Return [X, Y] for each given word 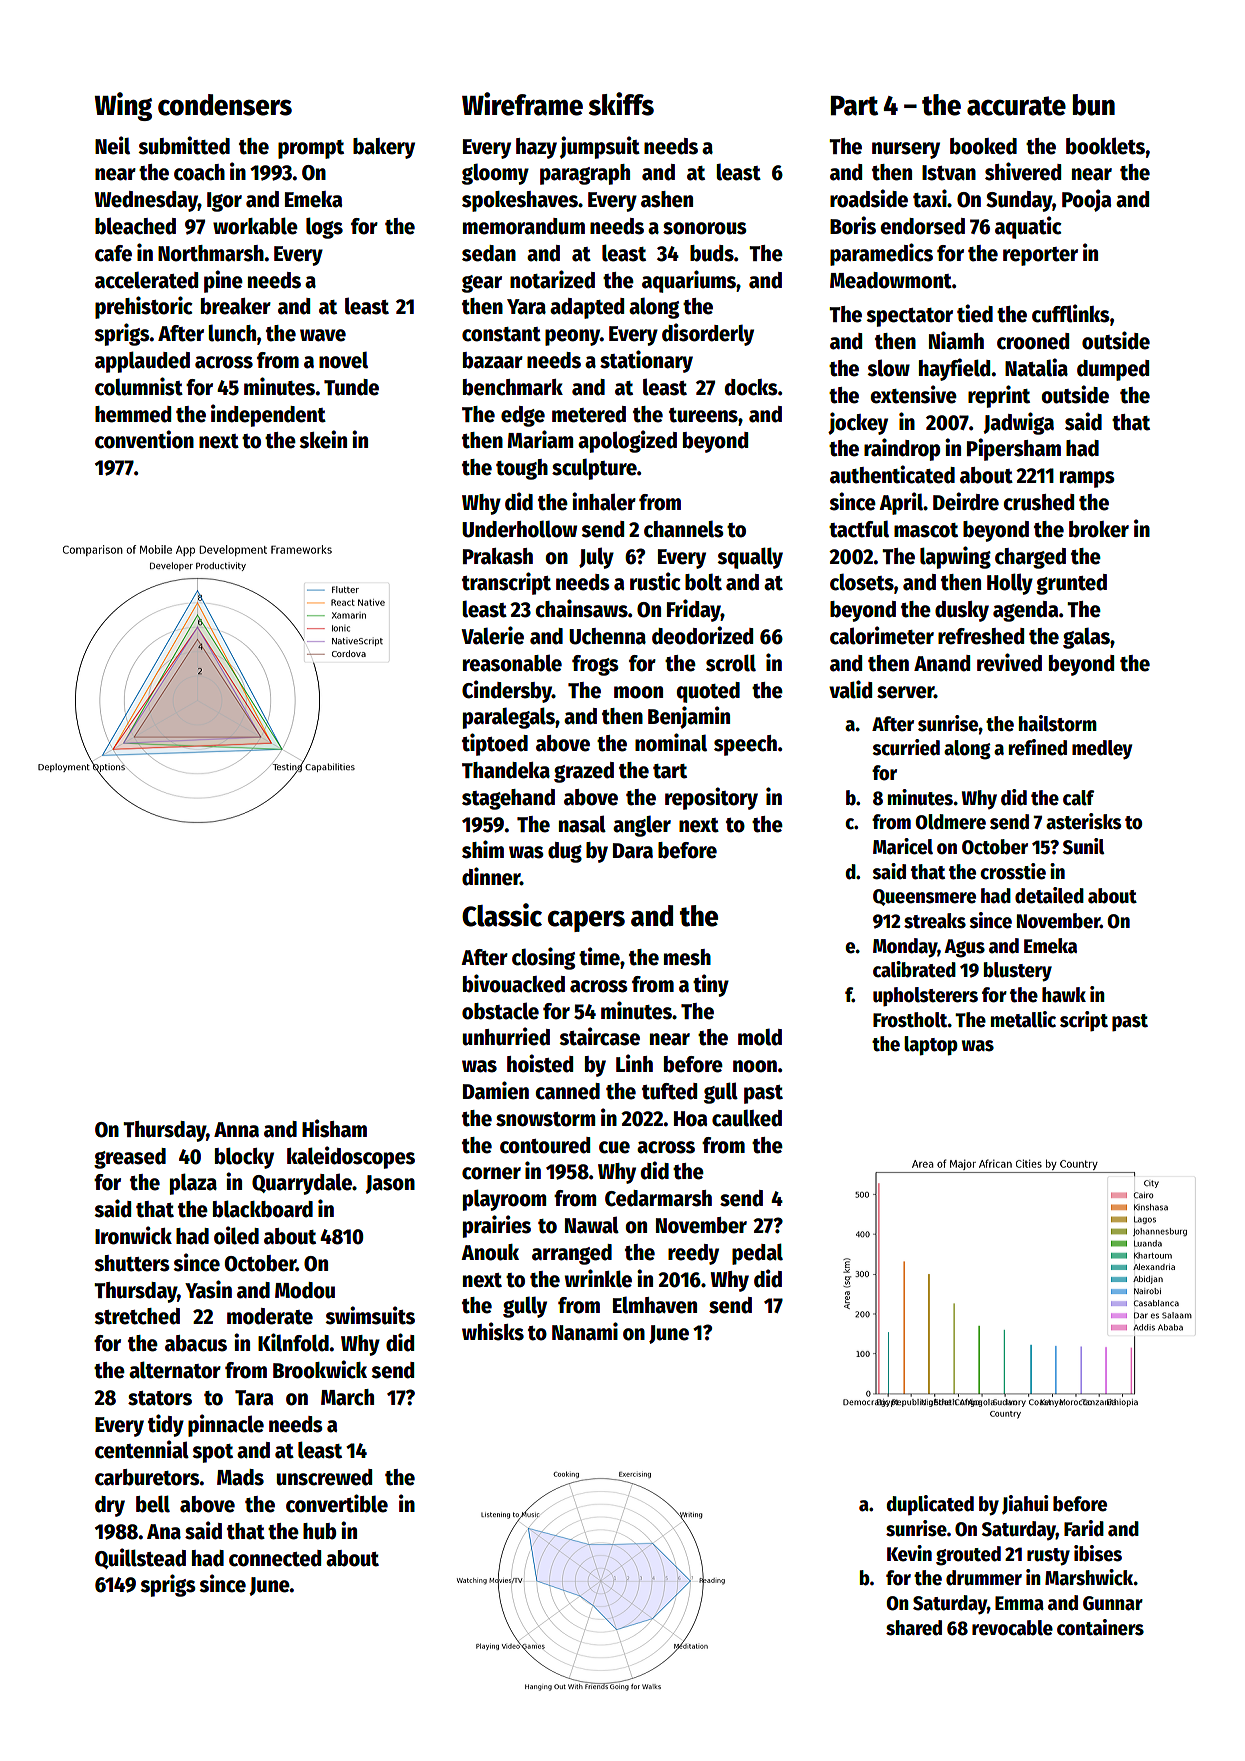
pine [223, 281]
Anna [236, 1130]
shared [914, 1628]
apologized [627, 441]
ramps [1087, 479]
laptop [931, 1046]
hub [319, 1531]
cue [614, 1147]
